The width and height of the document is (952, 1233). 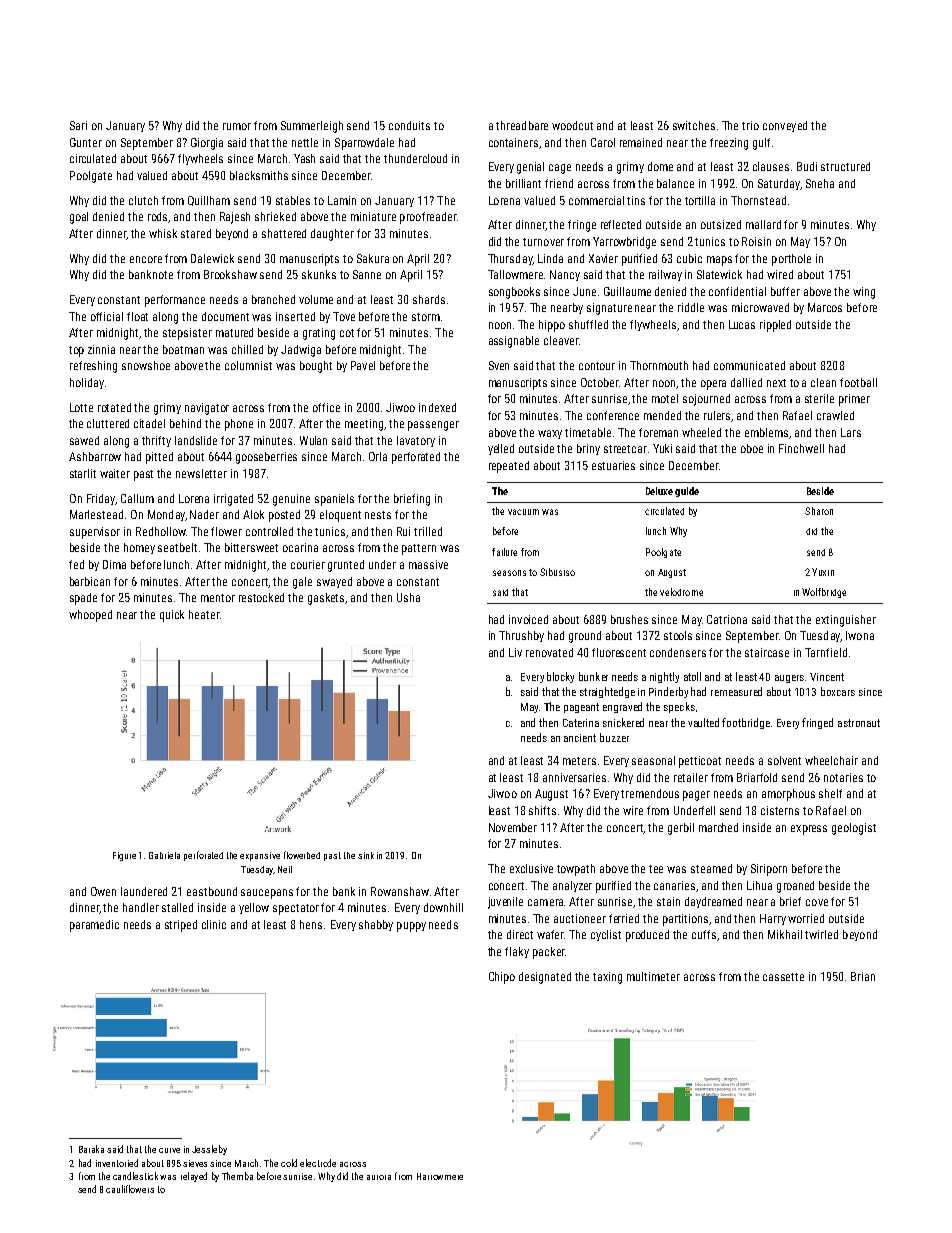 I want to click on aurora, so click(x=379, y=1177).
